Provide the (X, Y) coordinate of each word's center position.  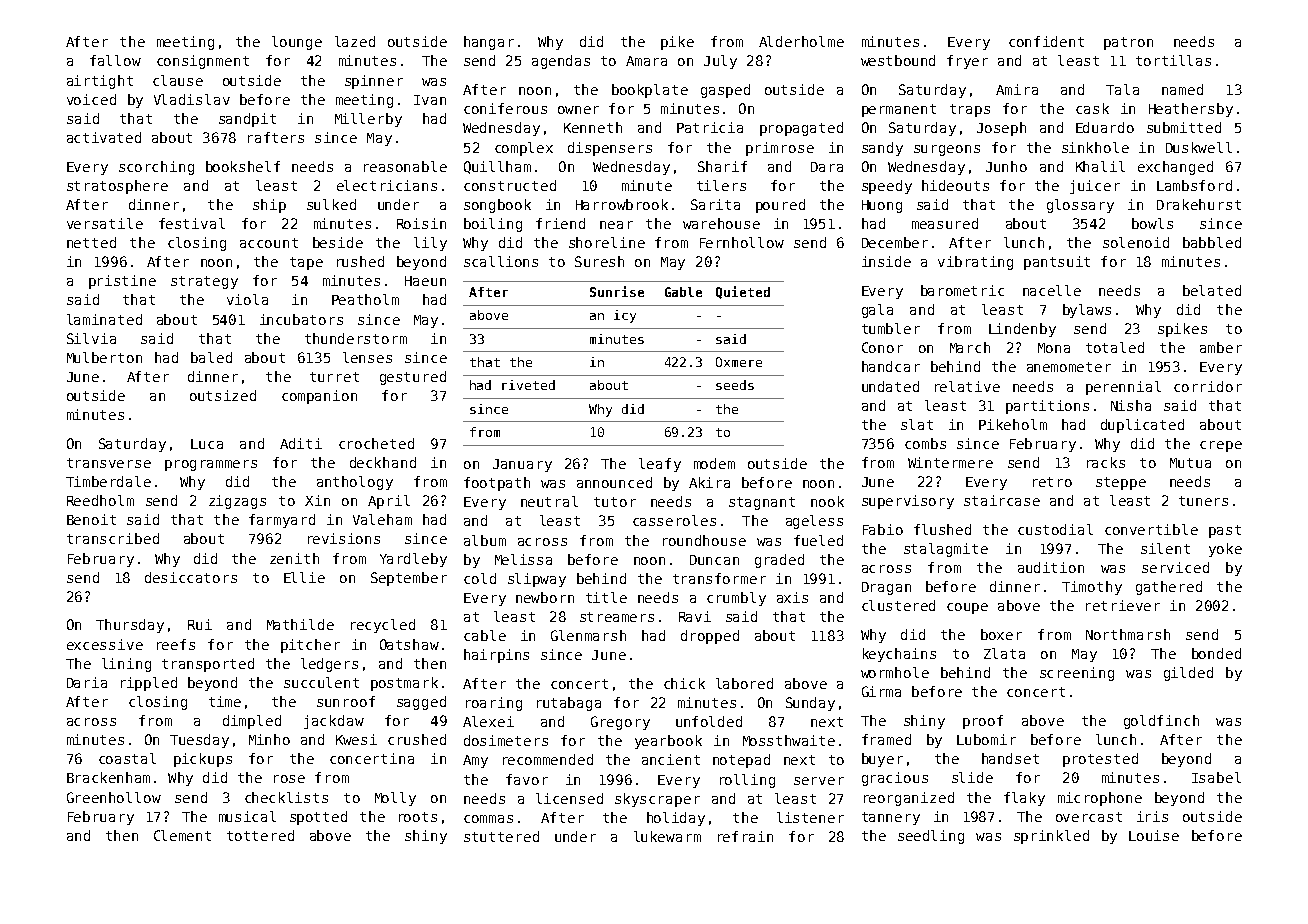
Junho (1006, 166)
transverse (109, 463)
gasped (725, 91)
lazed (355, 41)
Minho (269, 739)
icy (625, 316)
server (819, 781)
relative (967, 386)
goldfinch (1161, 722)
